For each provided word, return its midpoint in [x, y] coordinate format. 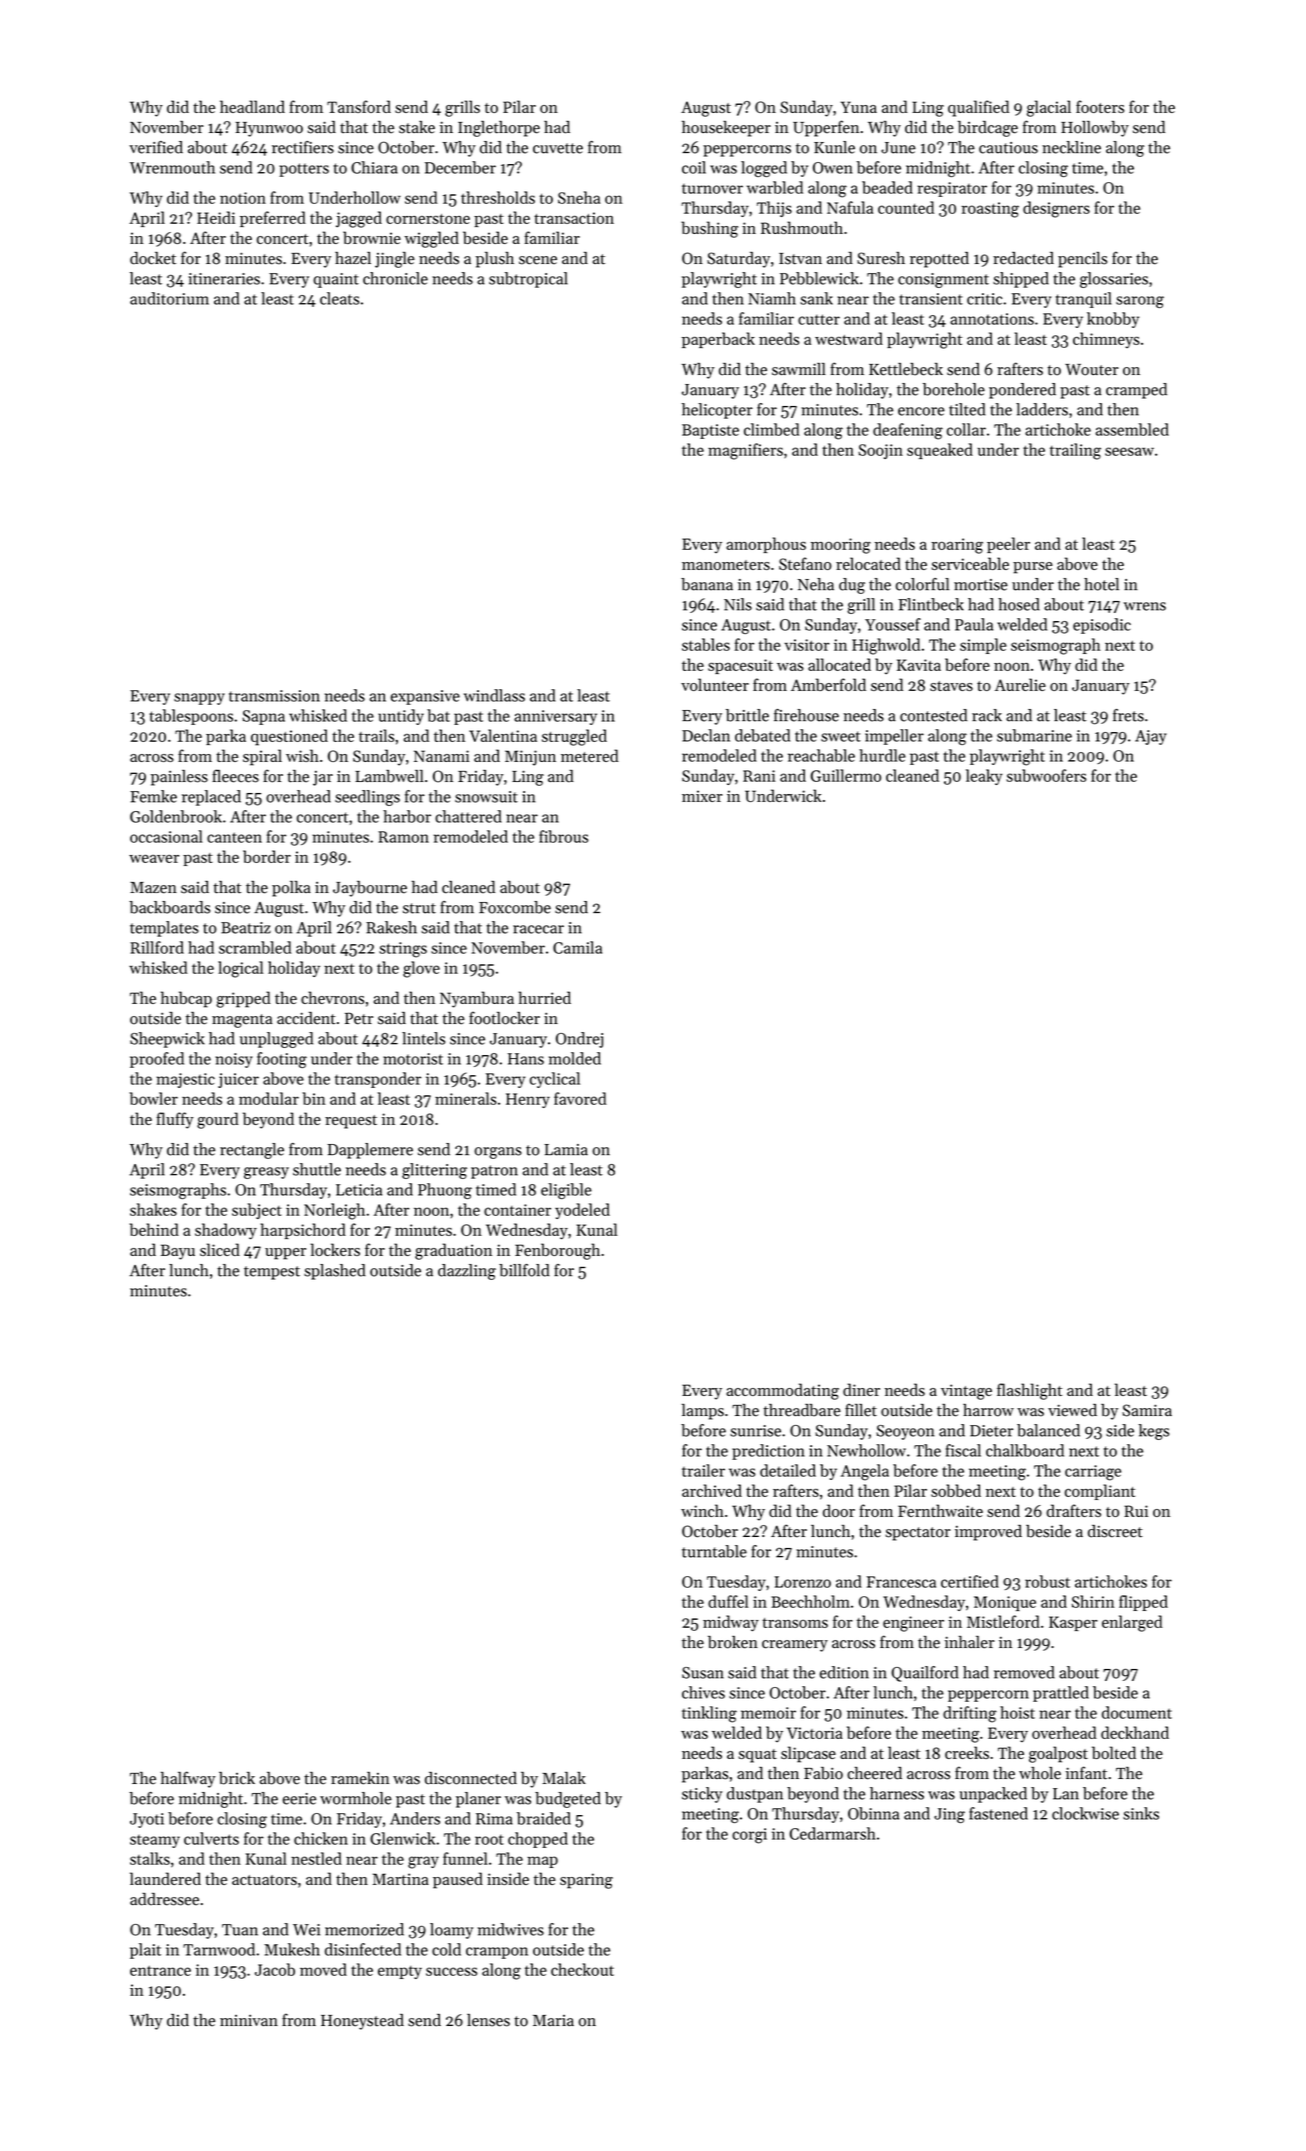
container [517, 1210]
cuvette [558, 148]
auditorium [169, 298]
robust [1047, 1581]
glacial [1049, 108]
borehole [954, 389]
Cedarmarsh [833, 1833]
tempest [272, 1273]
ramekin [360, 1778]
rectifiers [303, 147]
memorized [364, 1929]
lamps [703, 1412]
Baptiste [710, 431]
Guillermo [846, 775]
